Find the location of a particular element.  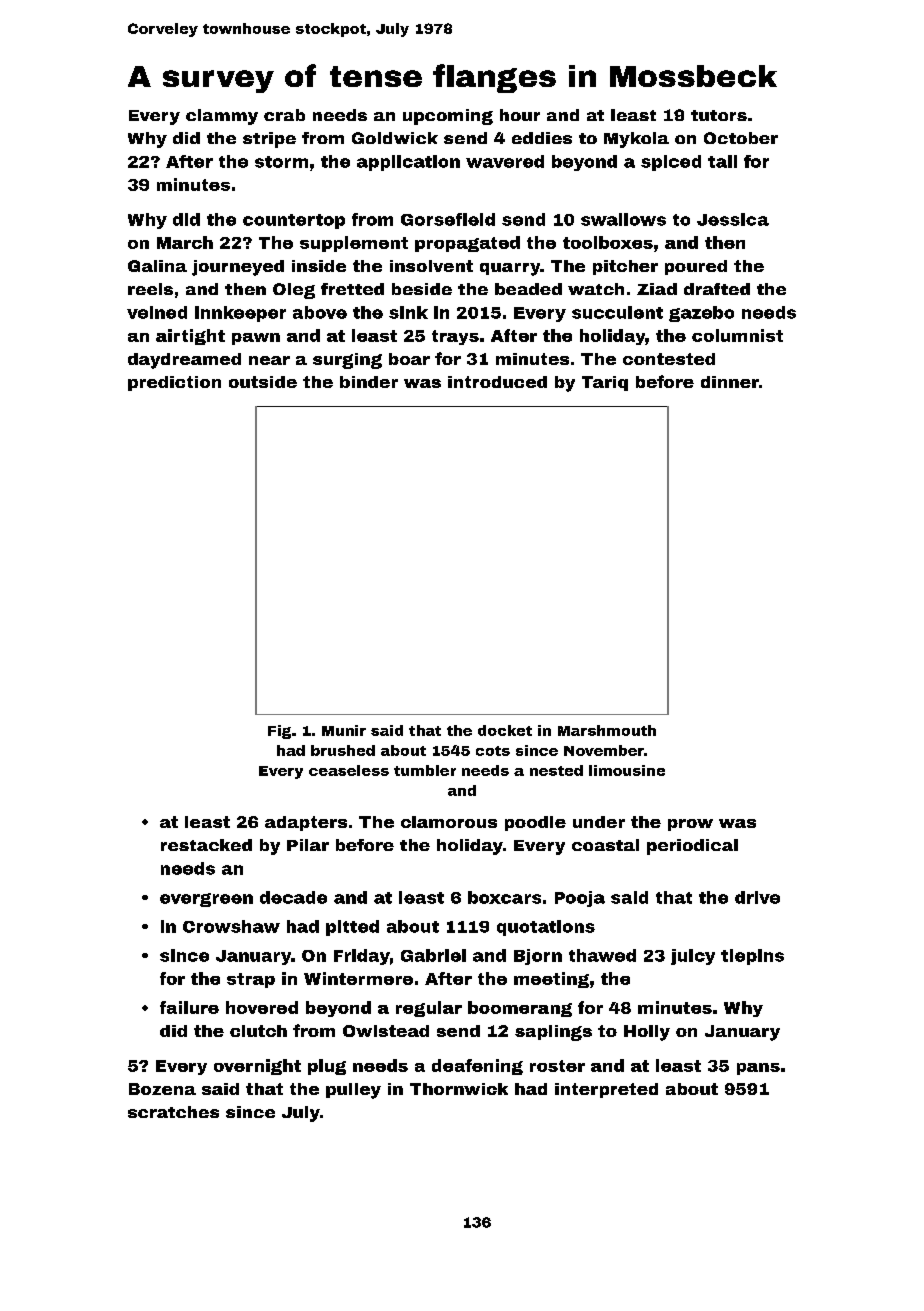

Fig is located at coordinates (279, 732).
